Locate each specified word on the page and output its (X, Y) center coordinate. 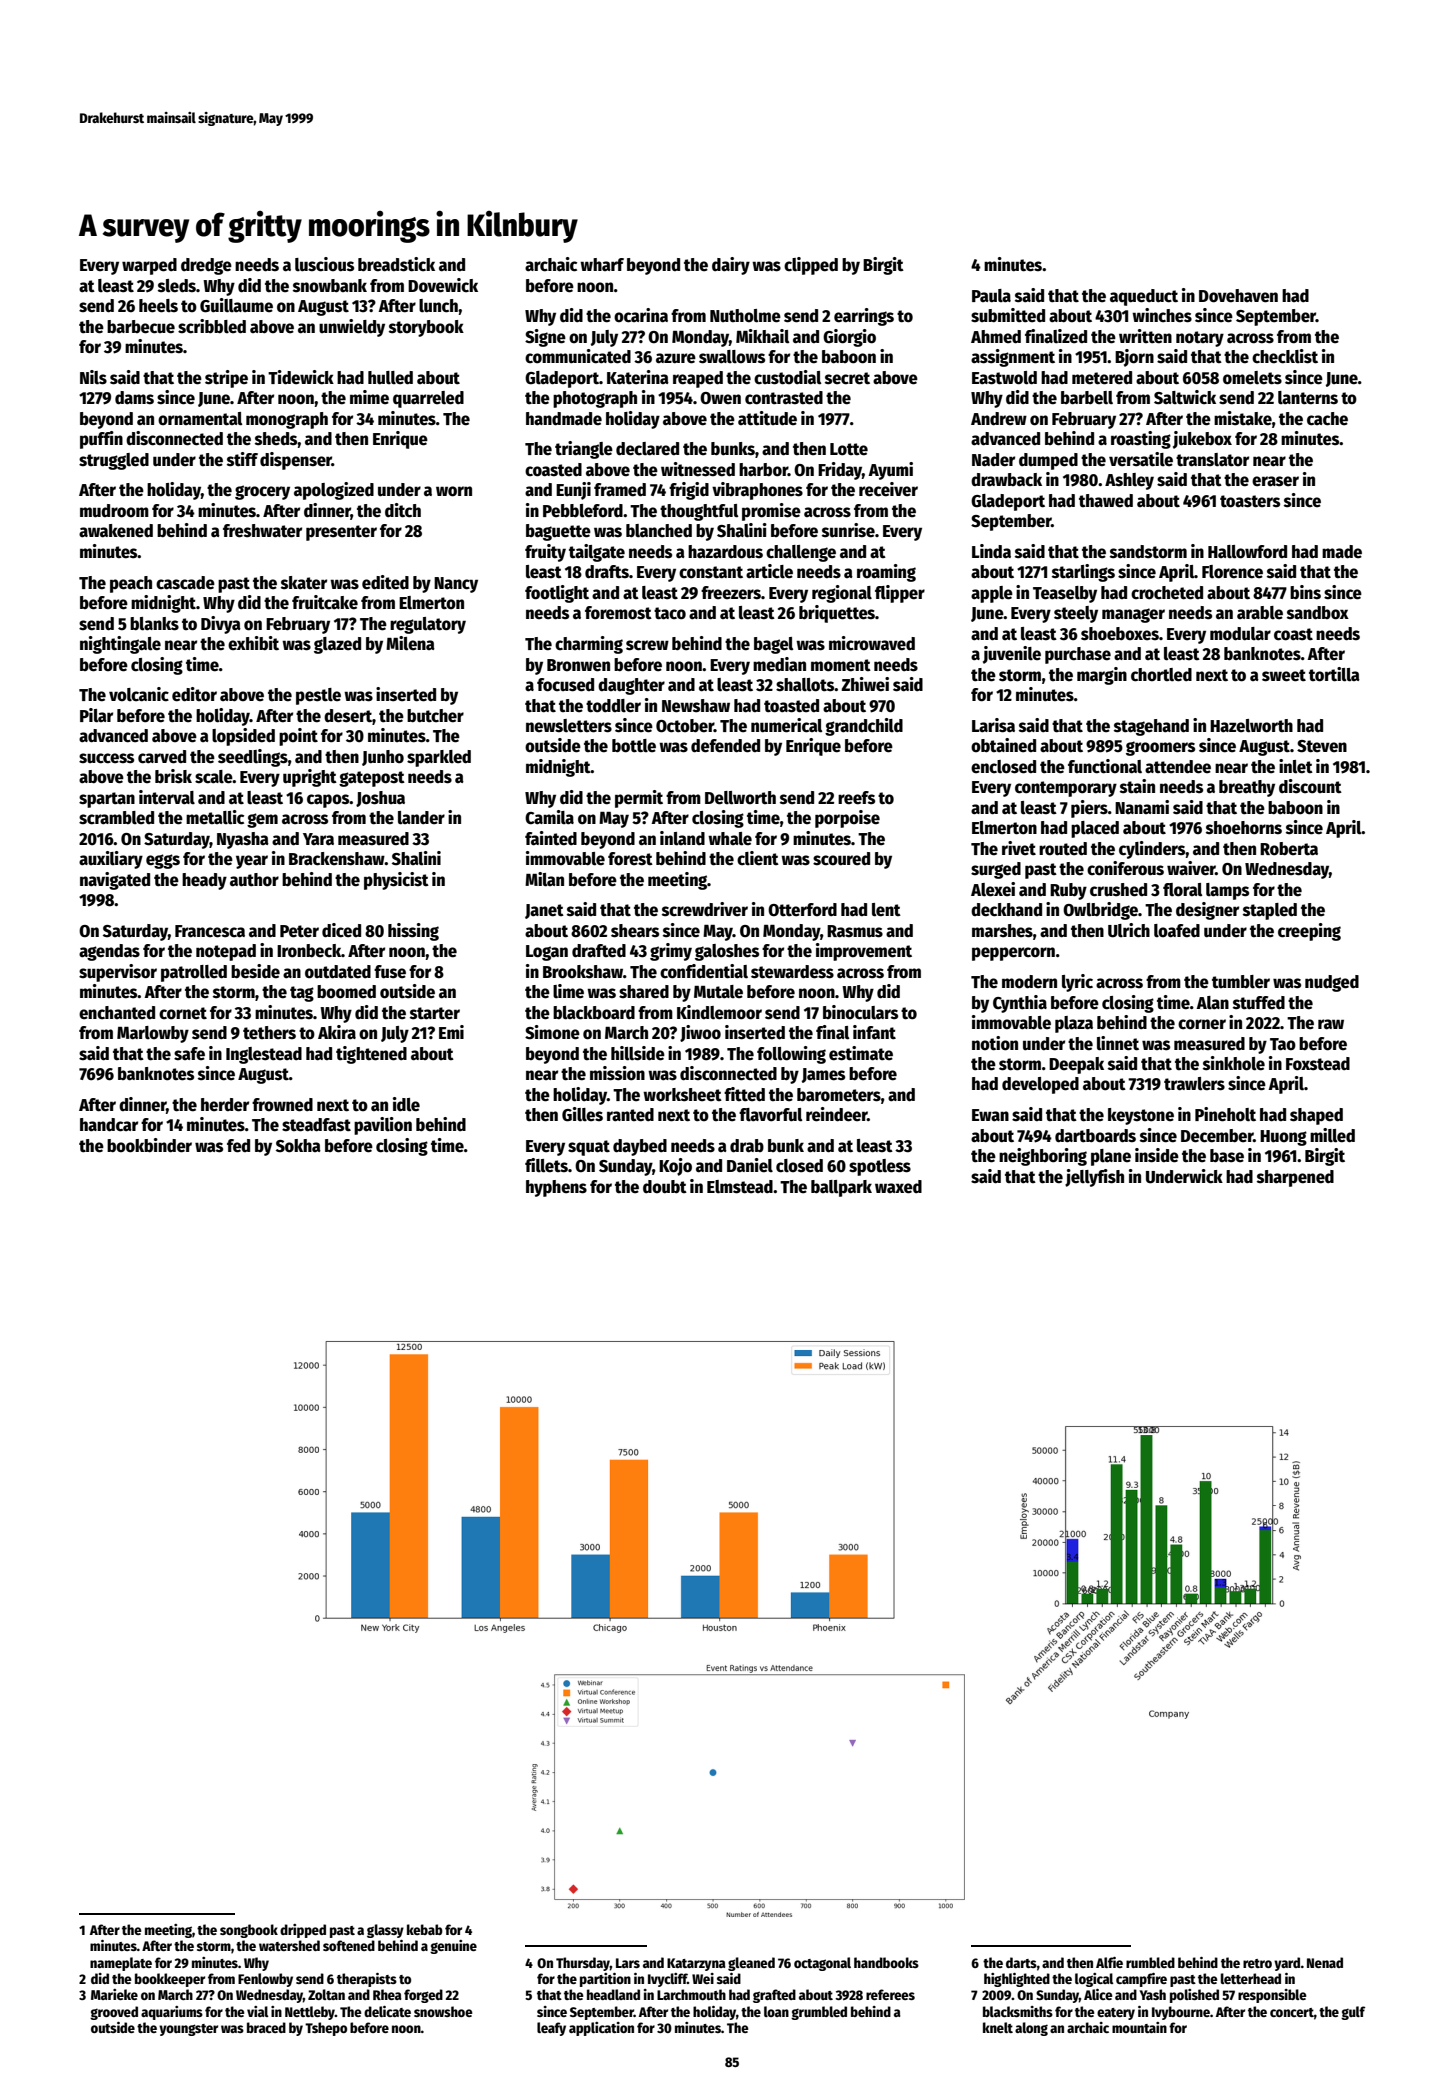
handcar (109, 1125)
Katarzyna (696, 1964)
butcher (435, 716)
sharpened (1295, 1178)
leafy (551, 2029)
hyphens (556, 1188)
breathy (1247, 788)
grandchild (864, 727)
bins (1305, 592)
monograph (287, 420)
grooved (114, 2013)
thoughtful (699, 512)
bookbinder (149, 1145)
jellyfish (1094, 1178)
